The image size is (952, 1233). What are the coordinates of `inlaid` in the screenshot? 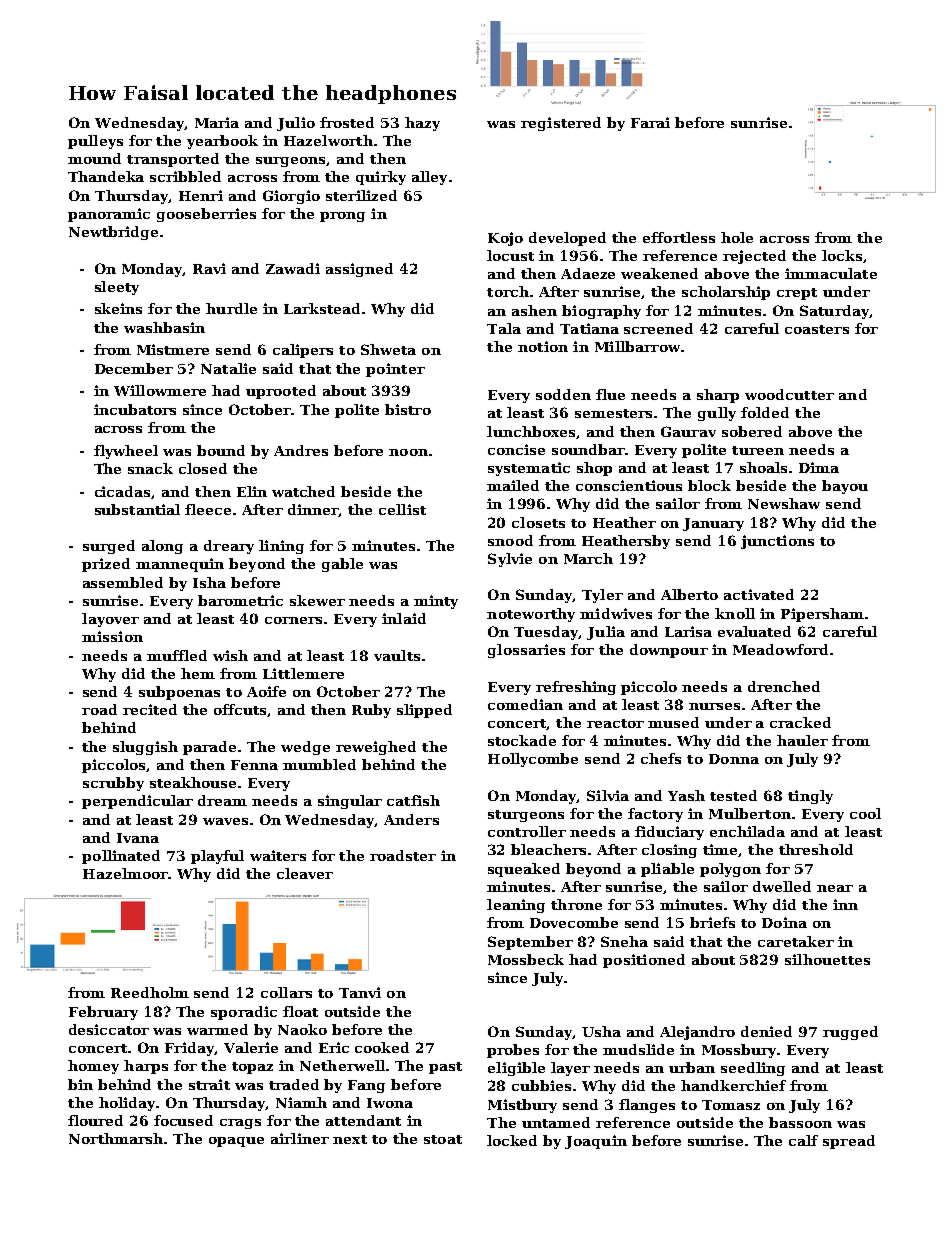 It's located at (404, 618).
